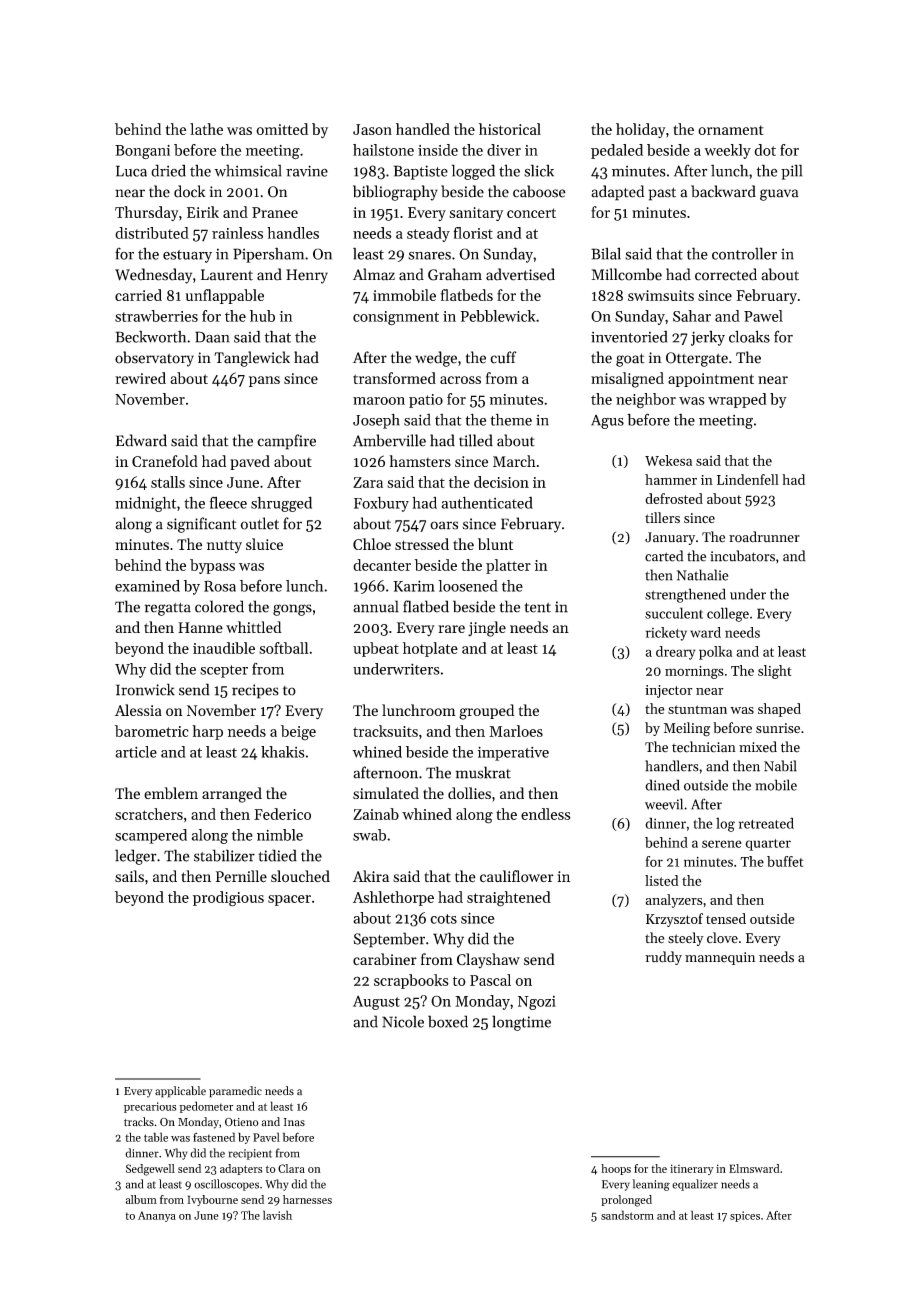 The height and width of the document is (1308, 924). Describe the element at coordinates (509, 899) in the document. I see `straightened` at that location.
